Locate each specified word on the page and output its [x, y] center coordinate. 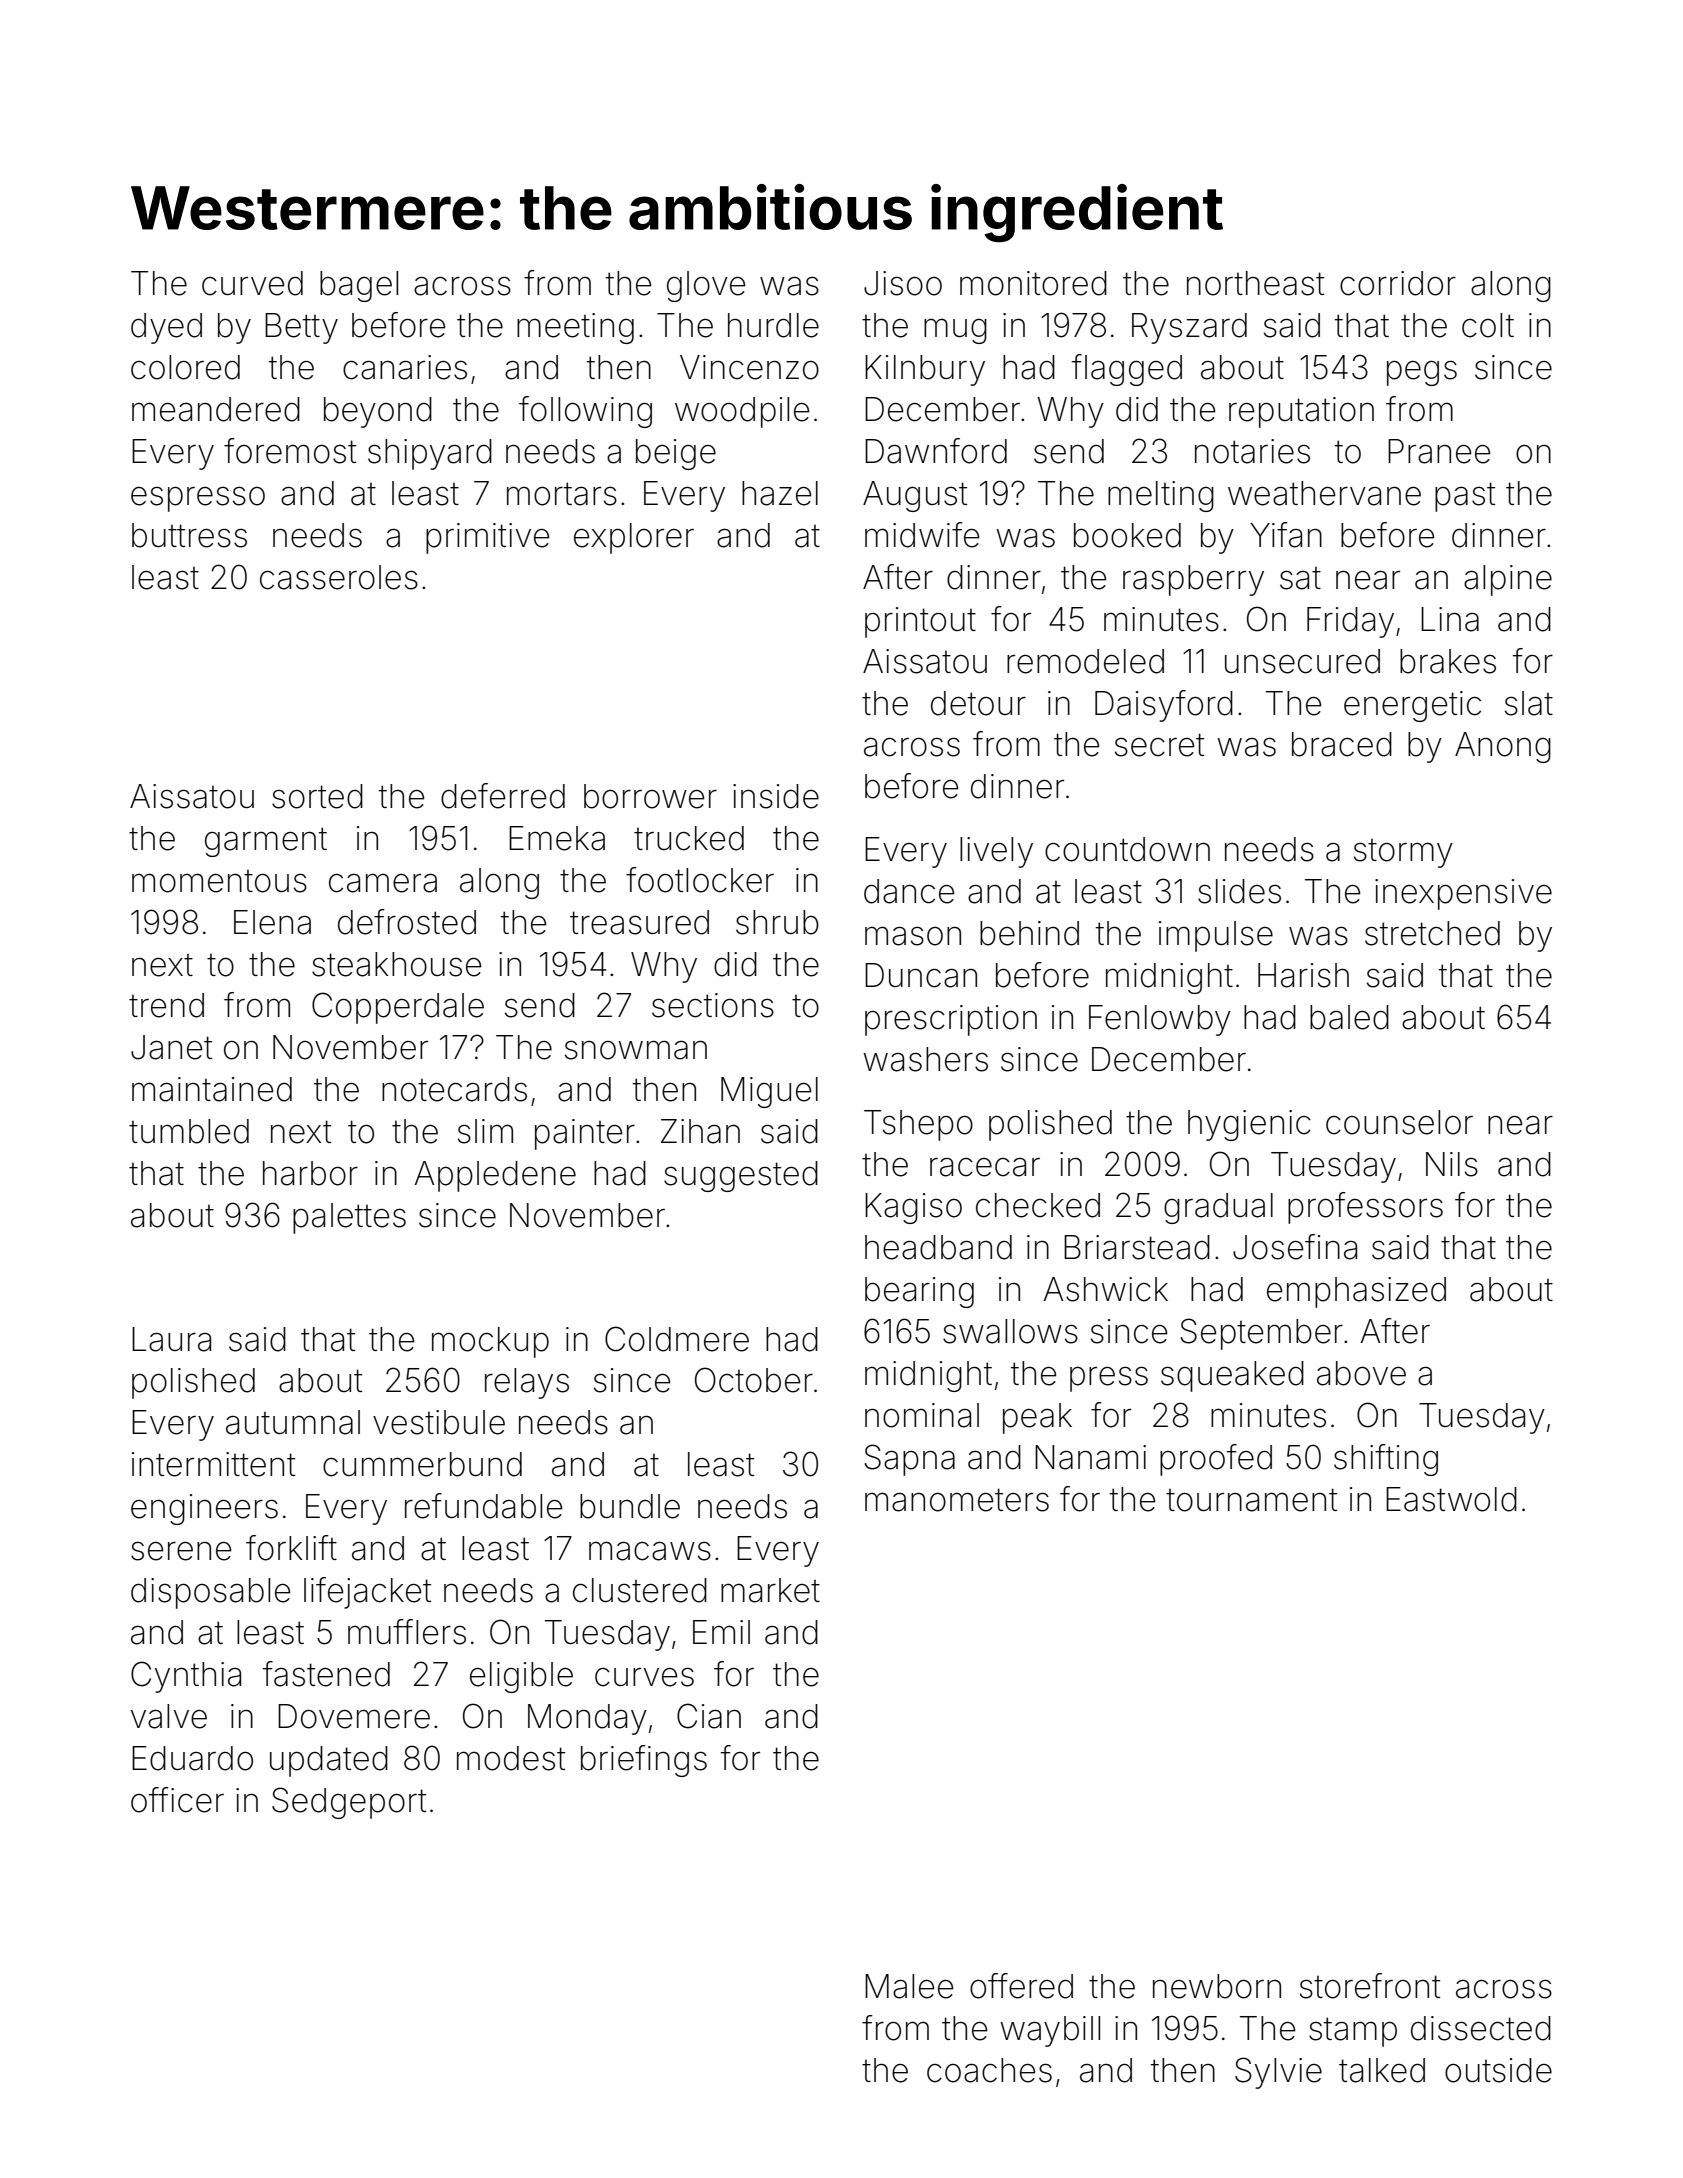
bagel [359, 286]
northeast [1255, 283]
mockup [490, 1342]
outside [1498, 2070]
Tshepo [918, 1125]
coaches [989, 2070]
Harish [1303, 975]
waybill [1050, 2031]
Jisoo [903, 283]
